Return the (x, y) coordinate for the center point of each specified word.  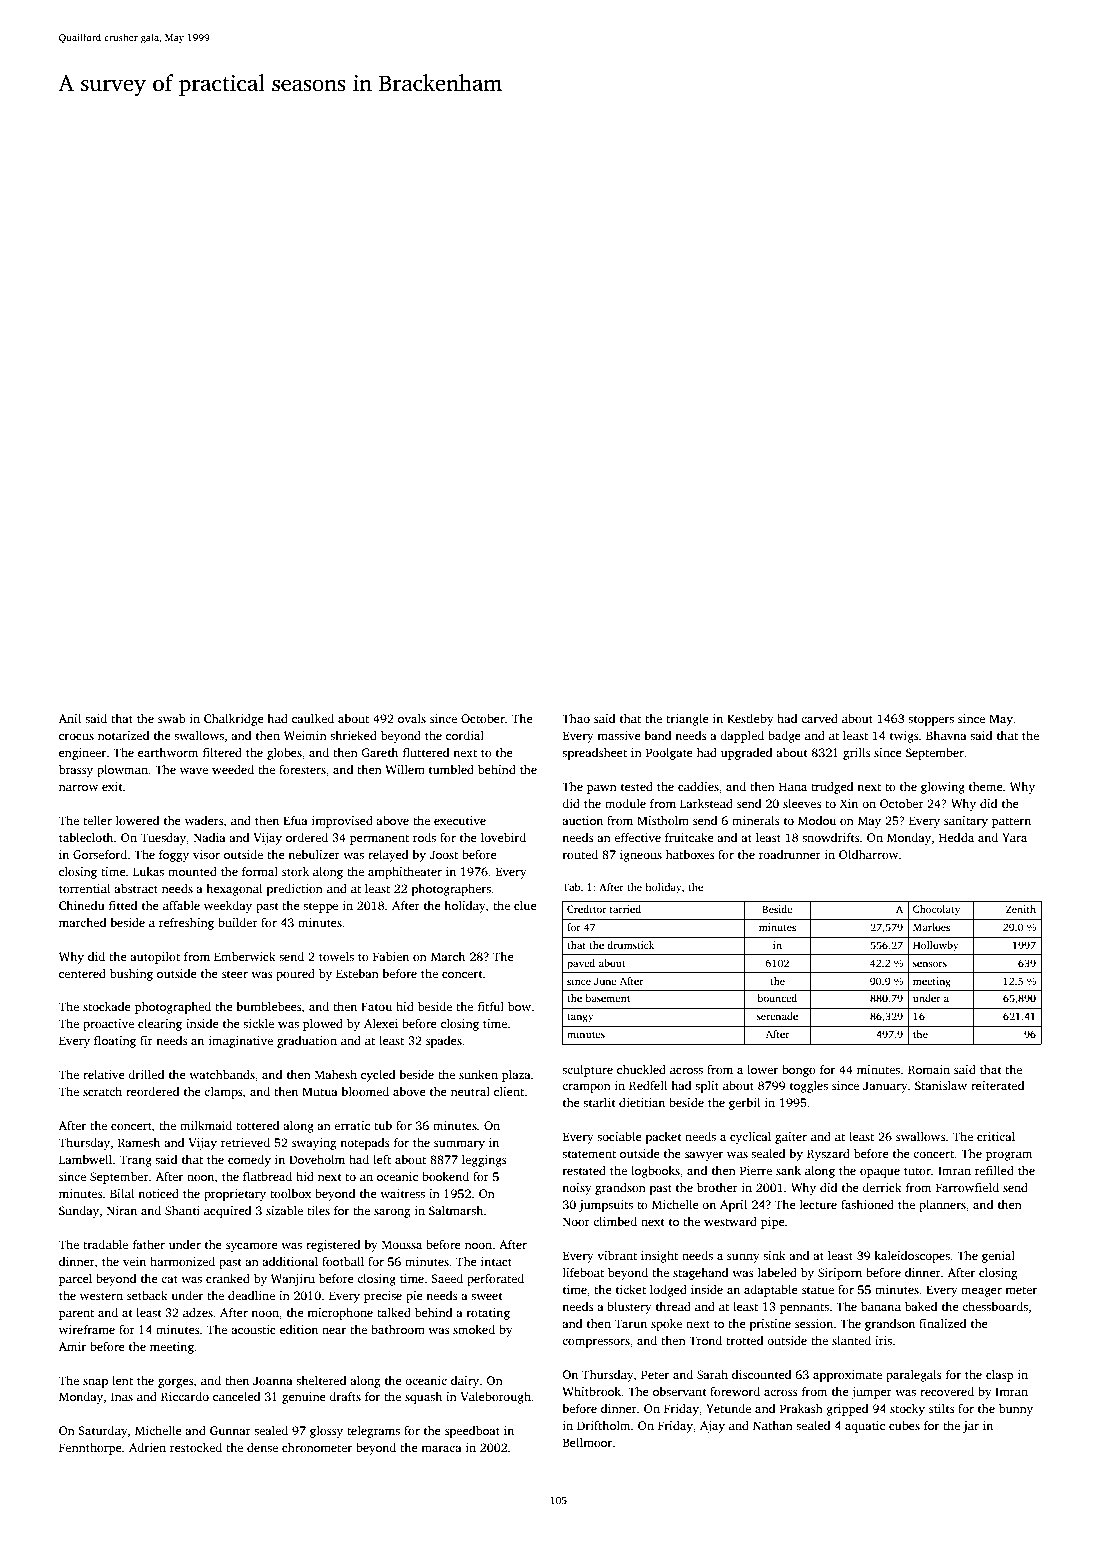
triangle (687, 720)
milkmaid (206, 1125)
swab (171, 718)
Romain (929, 1069)
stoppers (931, 720)
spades (444, 1042)
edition (299, 1329)
